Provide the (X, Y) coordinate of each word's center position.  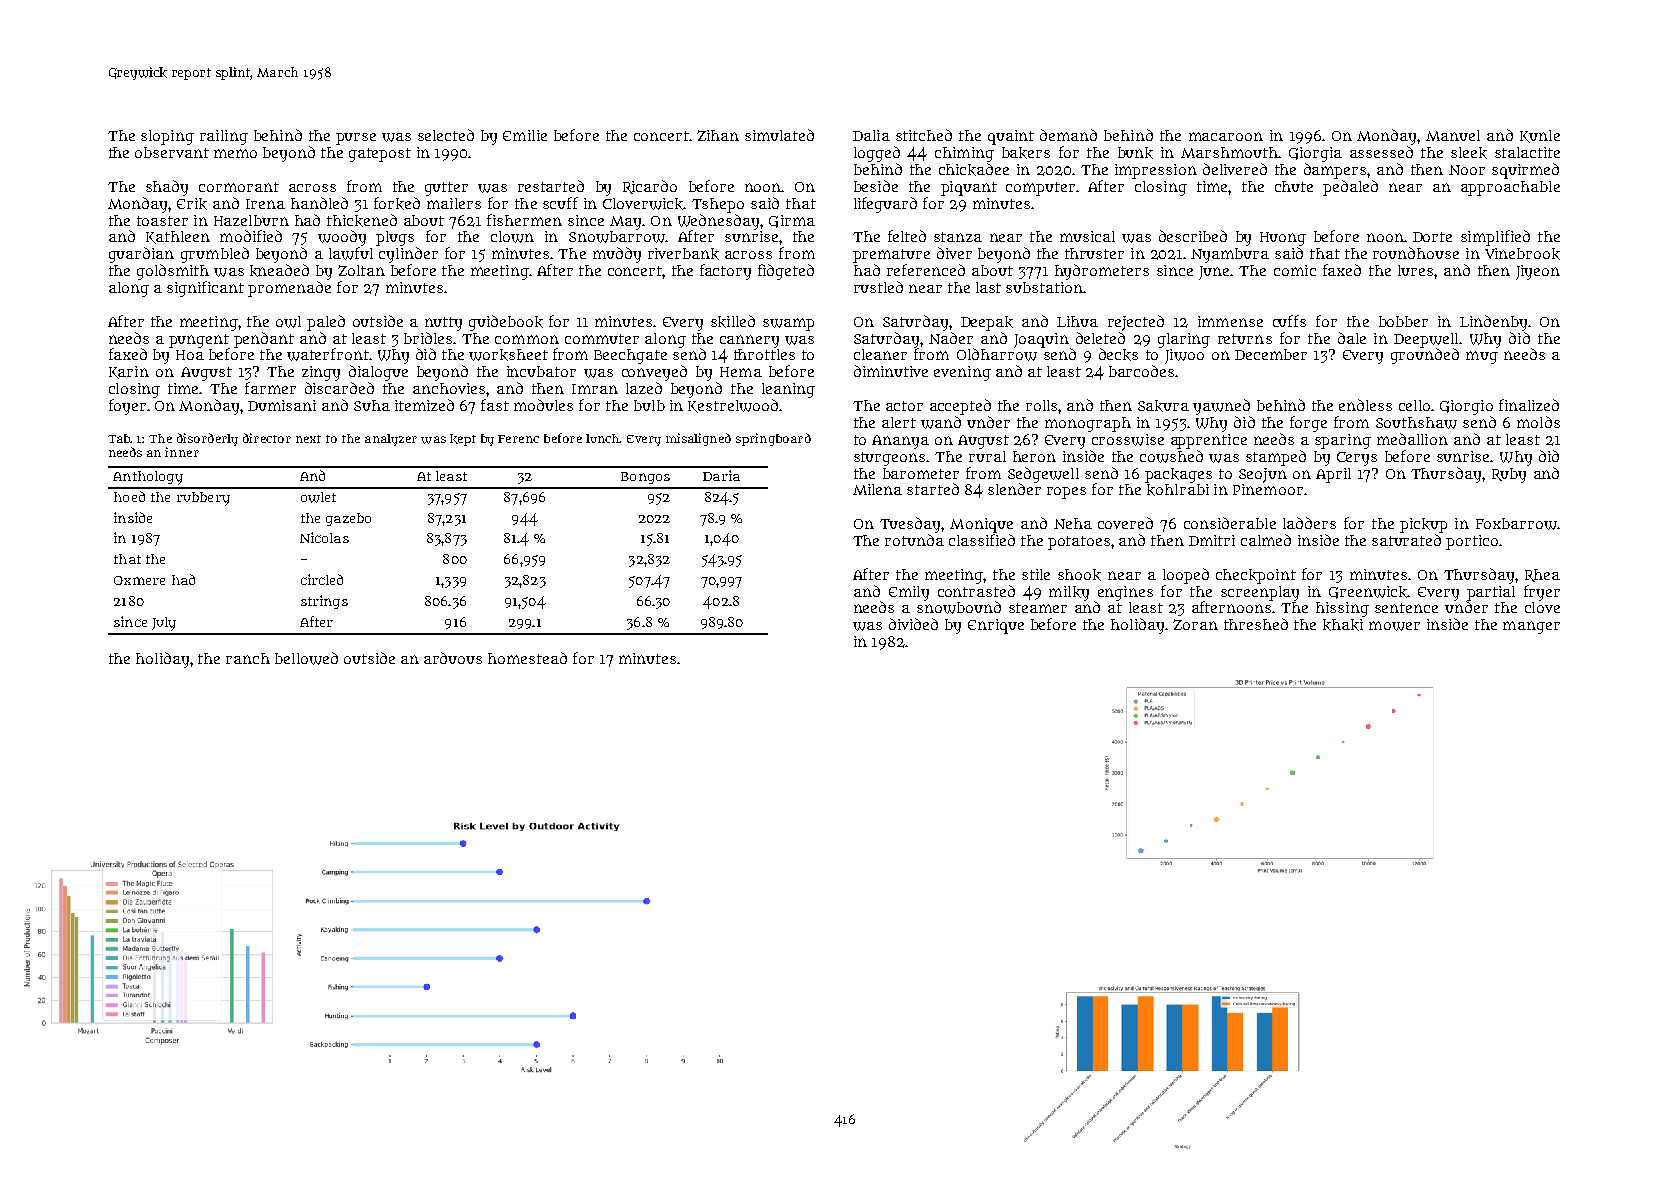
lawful (351, 253)
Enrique (996, 626)
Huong (1283, 239)
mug (1482, 357)
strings (324, 602)
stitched (924, 135)
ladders (1309, 523)
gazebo (348, 519)
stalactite (1527, 152)
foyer (127, 407)
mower (1394, 626)
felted (907, 236)
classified (982, 540)
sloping (167, 137)
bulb (649, 405)
